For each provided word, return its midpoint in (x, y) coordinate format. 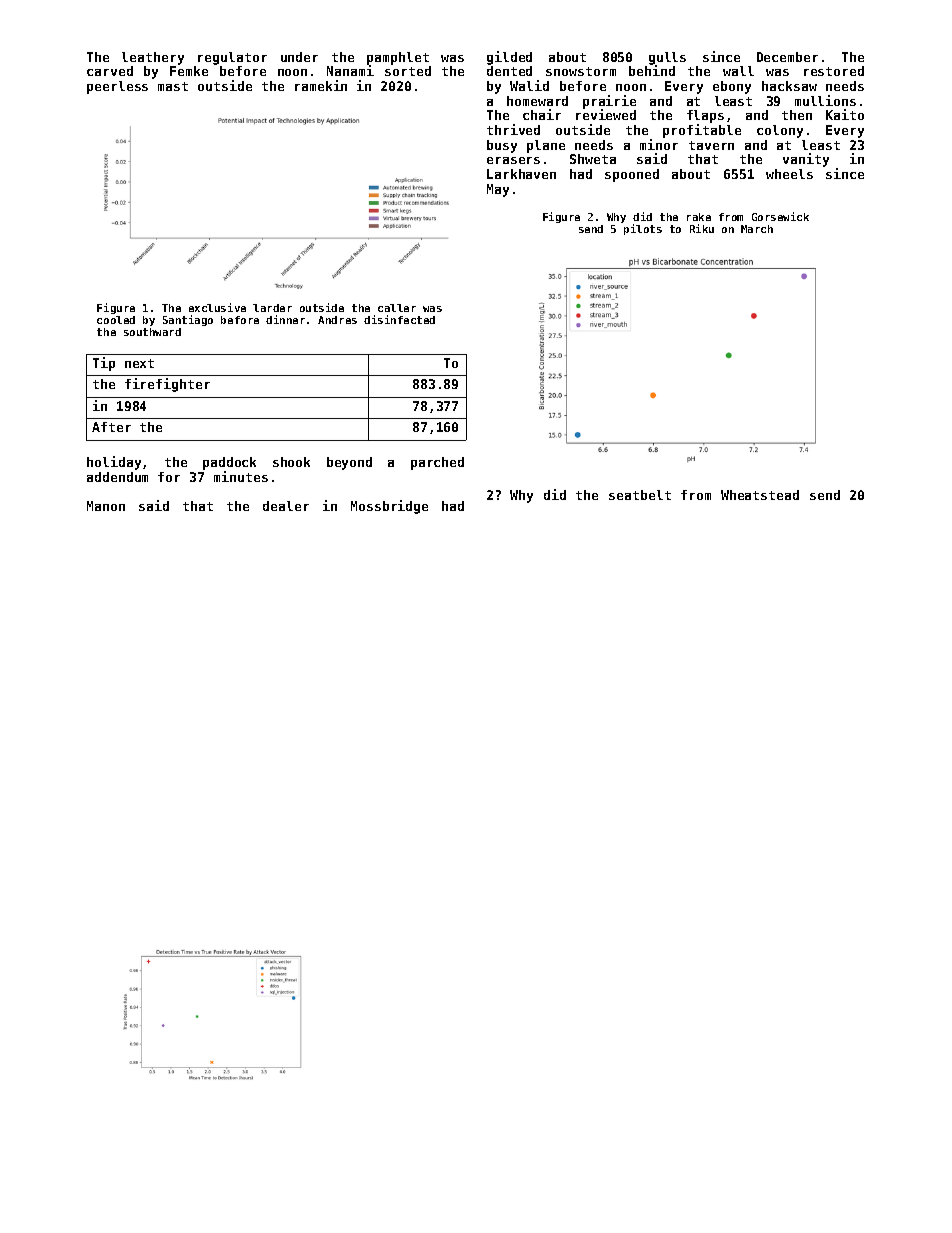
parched (437, 463)
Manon (106, 506)
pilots (643, 229)
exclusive (217, 307)
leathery (153, 58)
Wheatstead (760, 495)
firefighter (167, 385)
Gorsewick (780, 216)
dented (509, 71)
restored (834, 71)
